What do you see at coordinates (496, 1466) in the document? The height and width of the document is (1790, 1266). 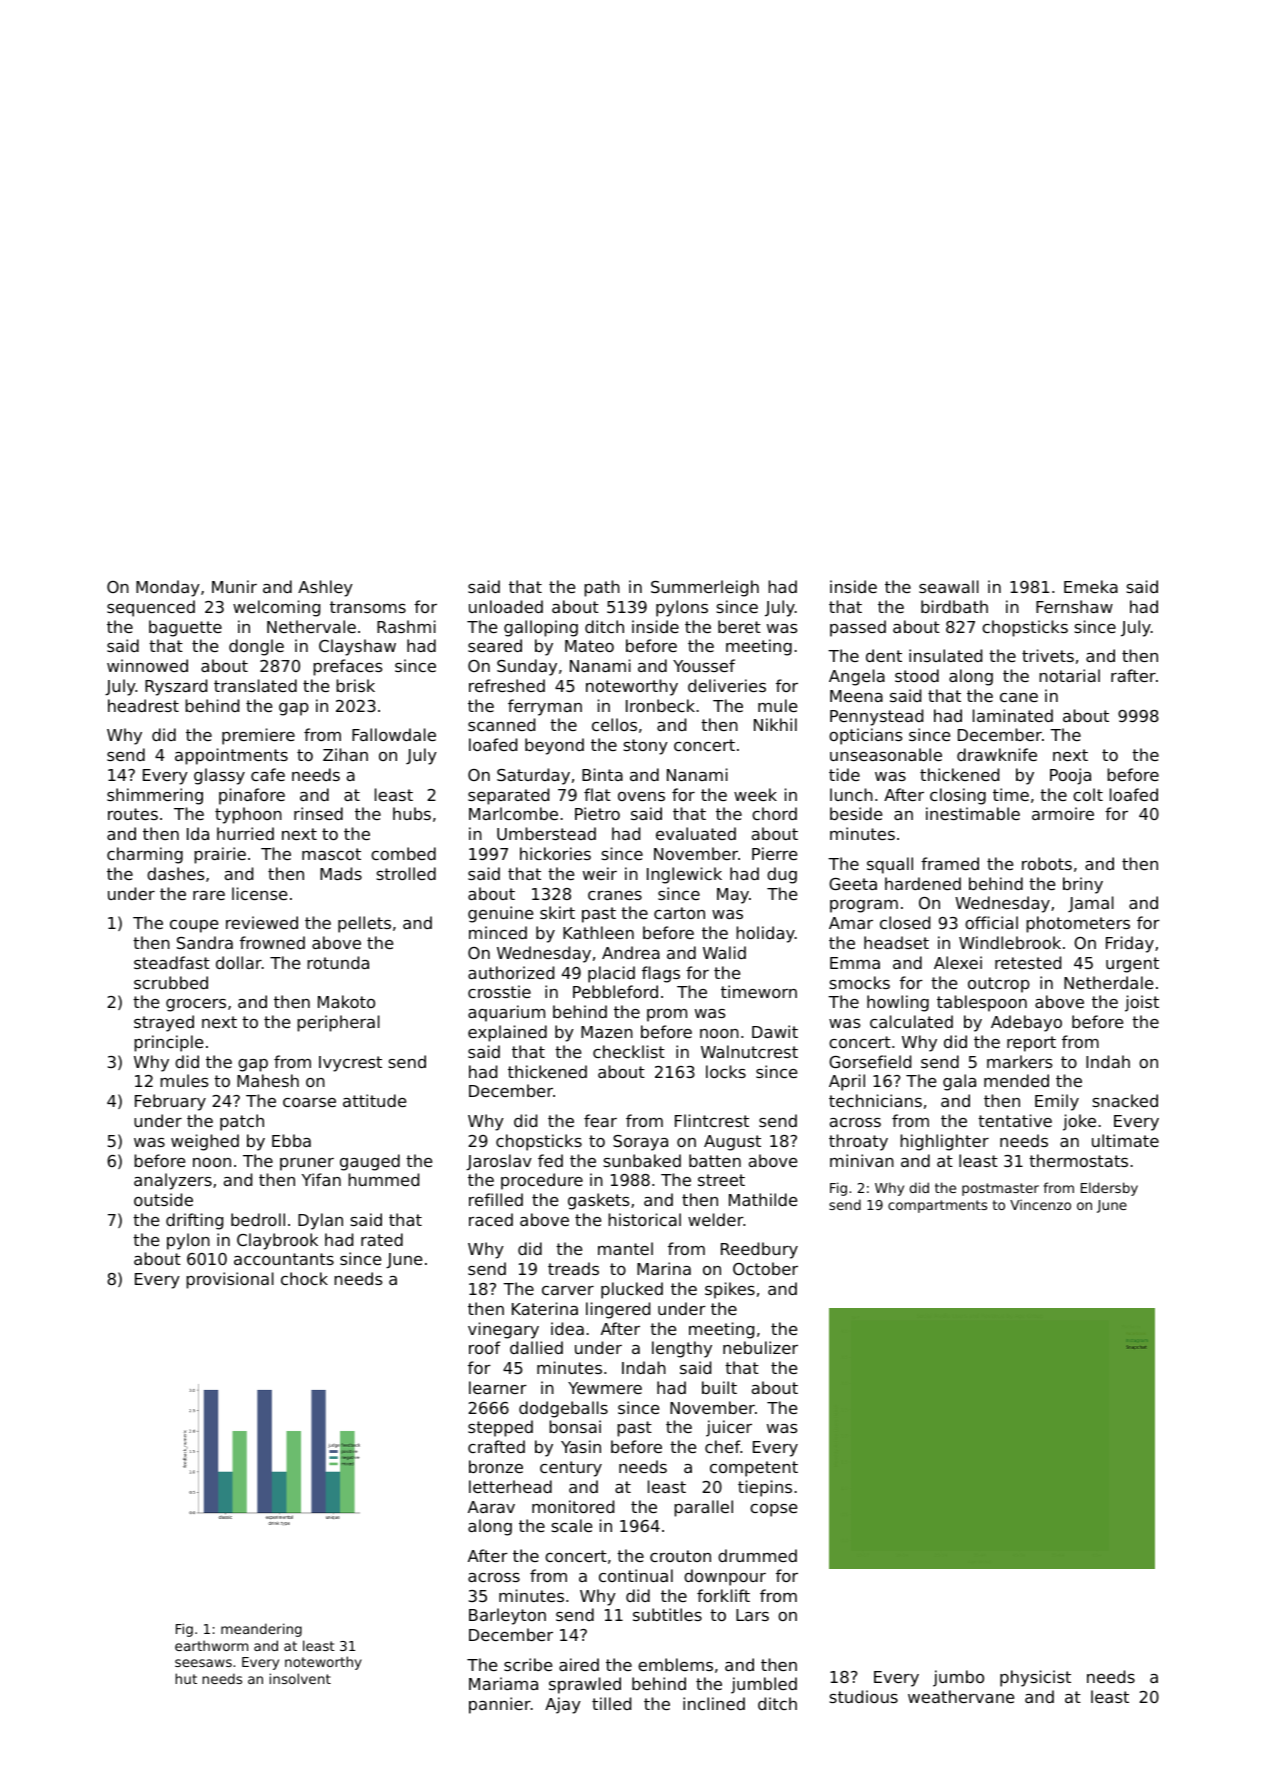 I see `bronze` at bounding box center [496, 1466].
